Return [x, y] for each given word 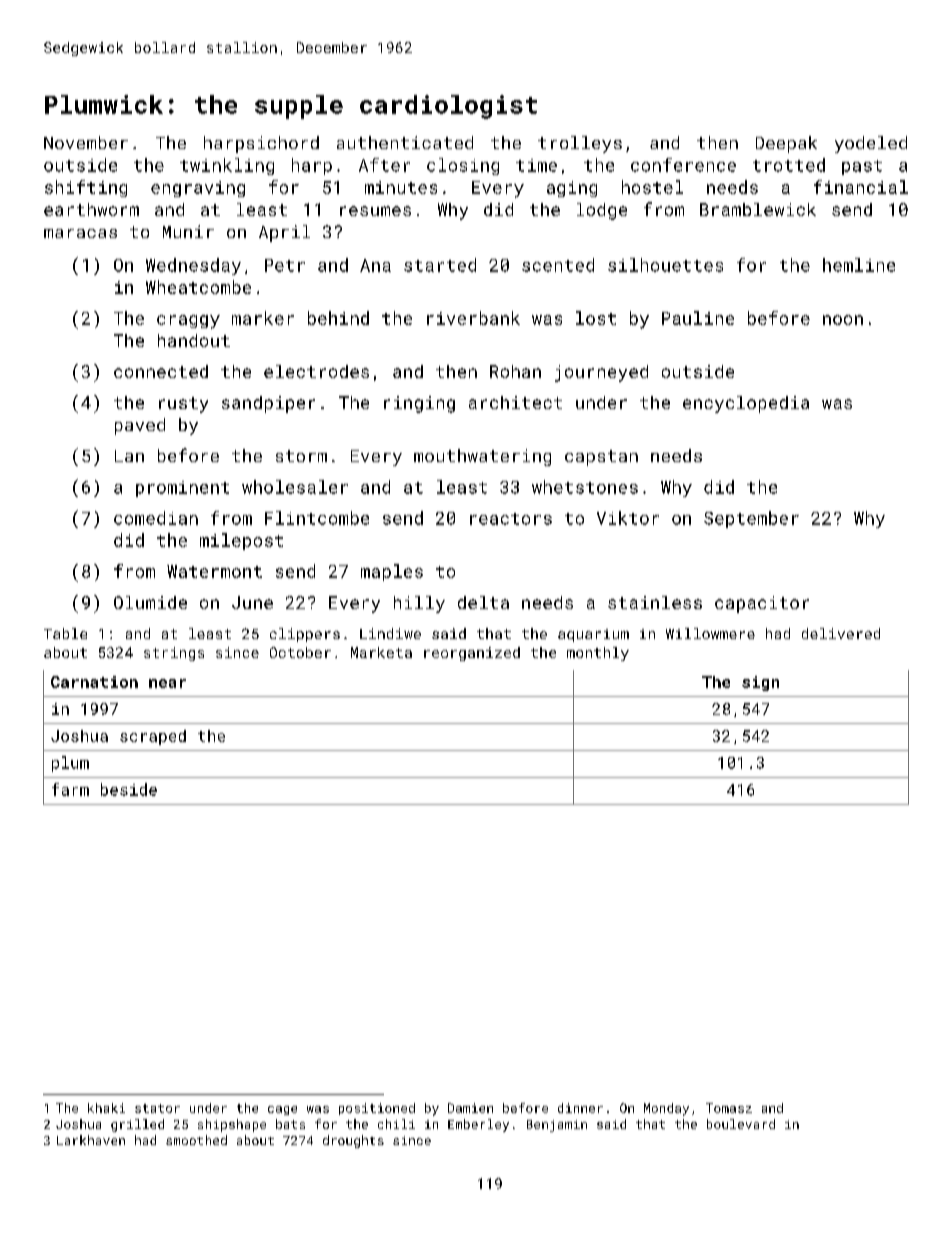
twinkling [227, 166]
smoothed [196, 1140]
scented [558, 265]
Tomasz [729, 1108]
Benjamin [557, 1126]
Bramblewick [758, 209]
